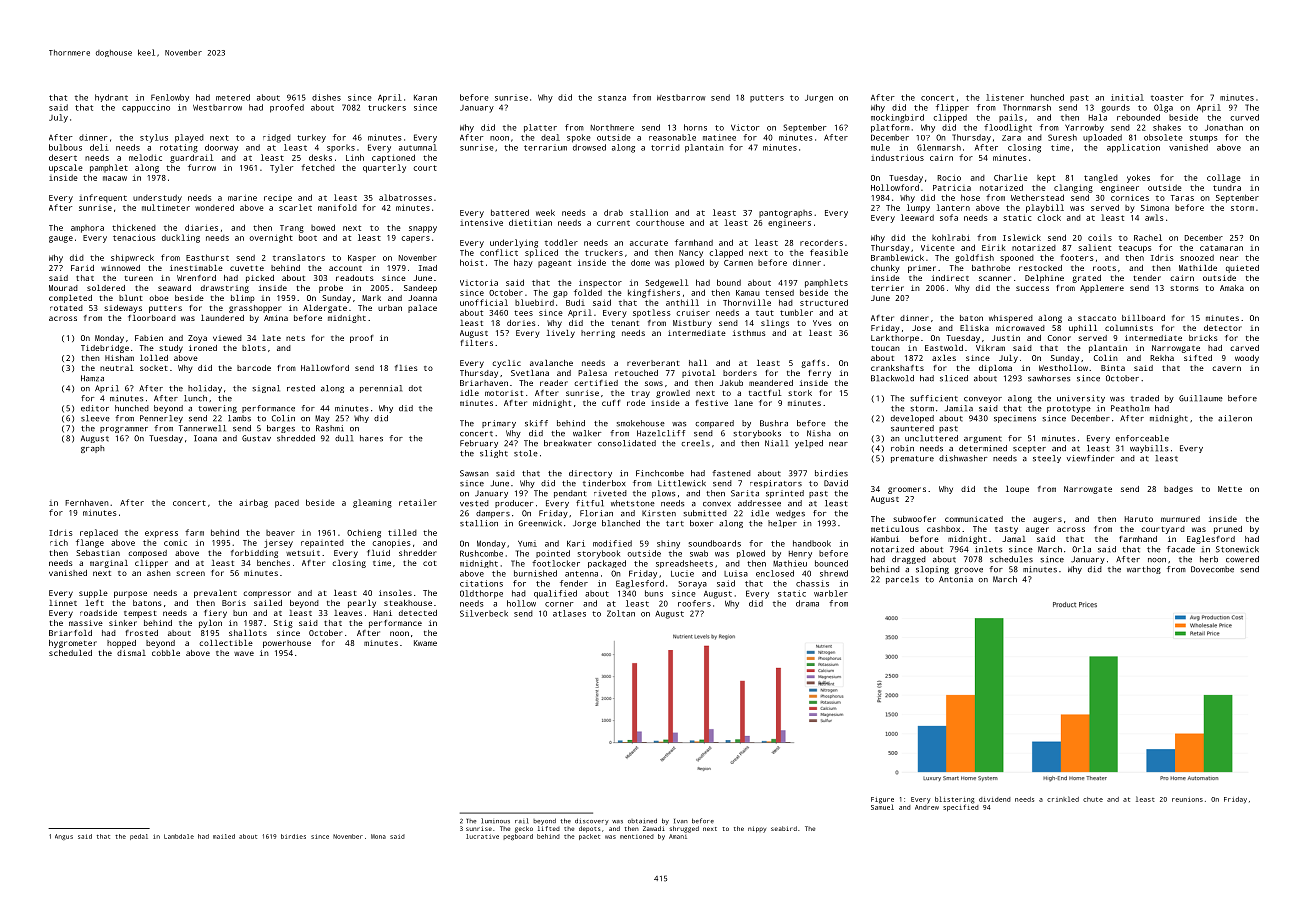 The image size is (1308, 924). What do you see at coordinates (1011, 138) in the screenshot?
I see `Zara` at bounding box center [1011, 138].
